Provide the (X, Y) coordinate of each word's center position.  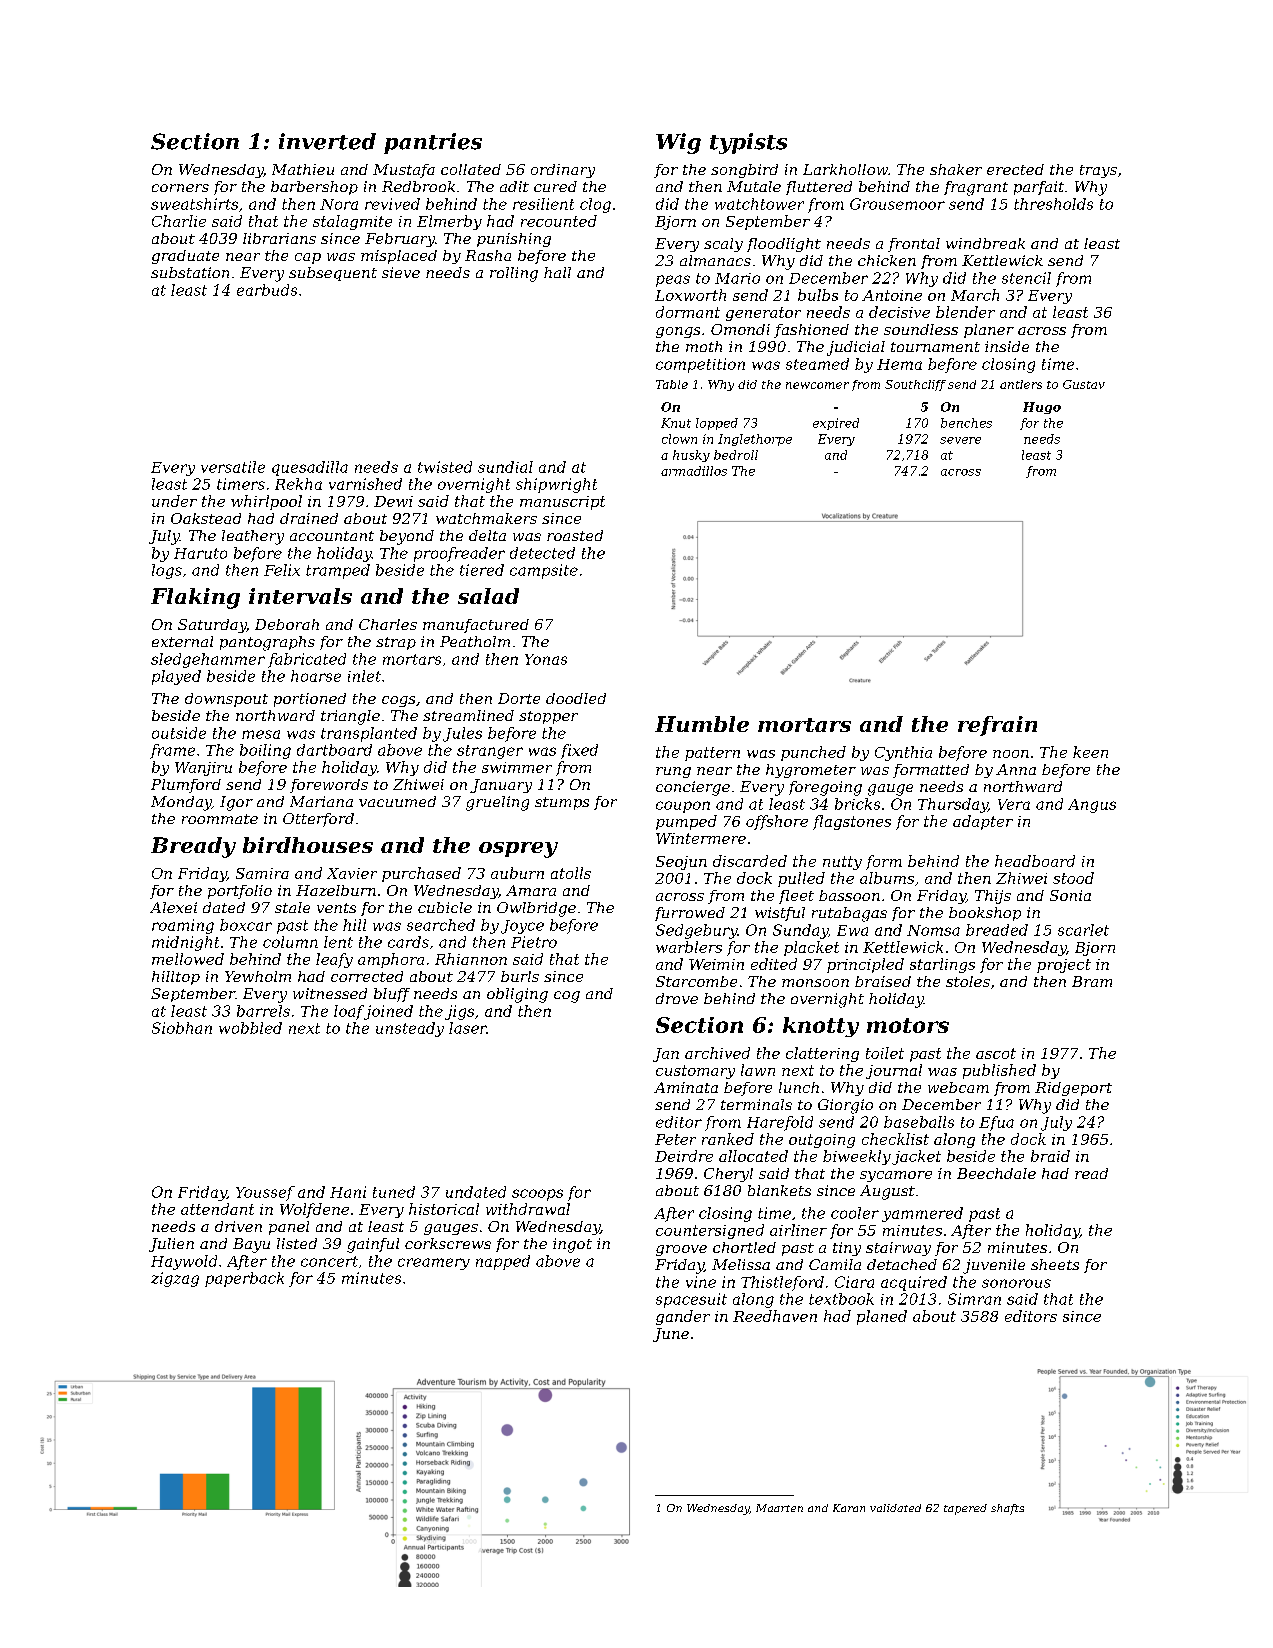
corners (180, 188)
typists (748, 143)
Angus (1092, 806)
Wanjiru (203, 769)
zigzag (175, 1279)
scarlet (1083, 930)
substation (190, 272)
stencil (1026, 278)
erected (1015, 169)
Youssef (265, 1193)
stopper (548, 717)
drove (677, 998)
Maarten (779, 1508)
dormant (688, 312)
